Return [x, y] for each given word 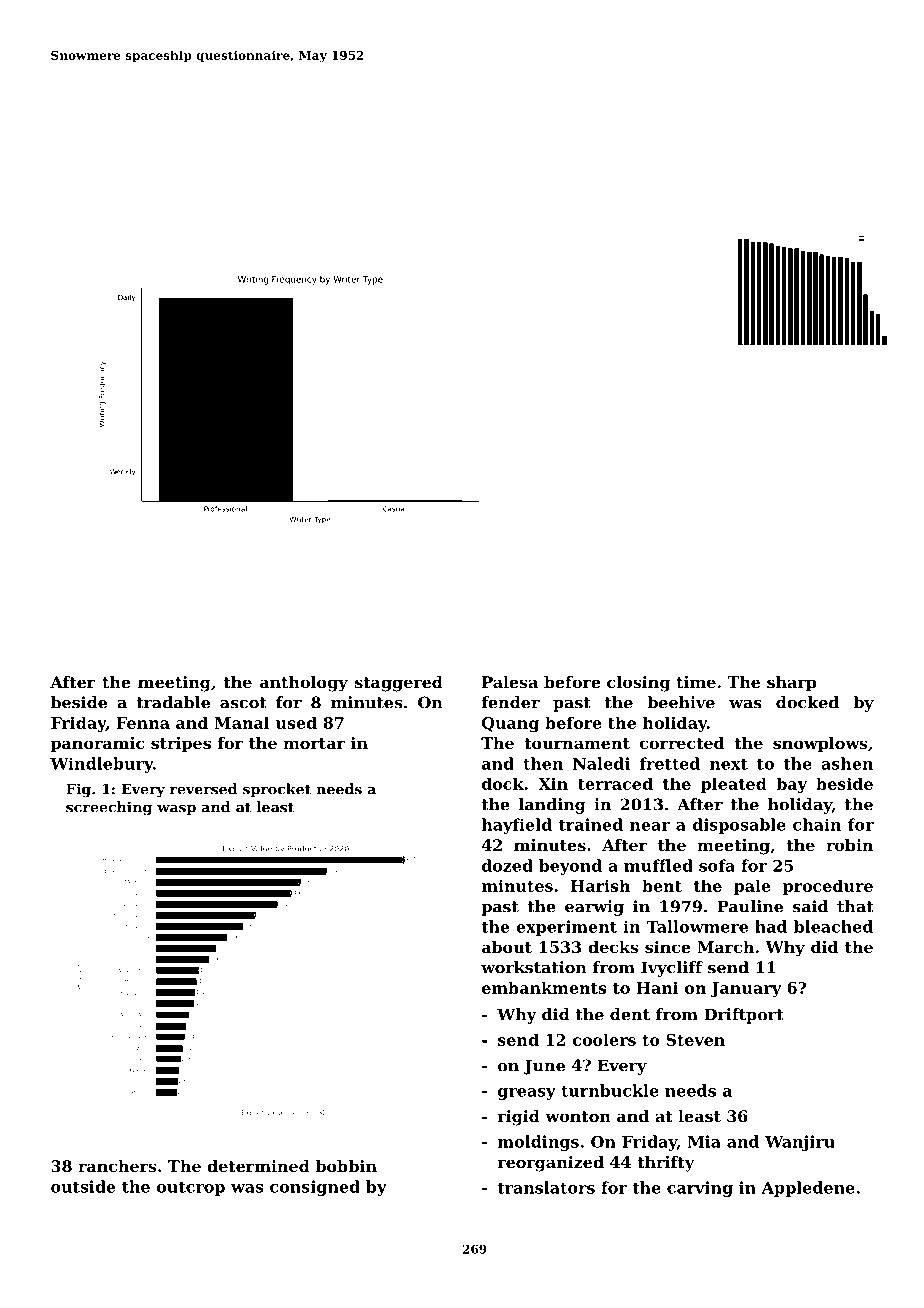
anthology [304, 684]
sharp [791, 684]
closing [638, 684]
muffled [658, 865]
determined [258, 1166]
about [507, 947]
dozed [507, 865]
